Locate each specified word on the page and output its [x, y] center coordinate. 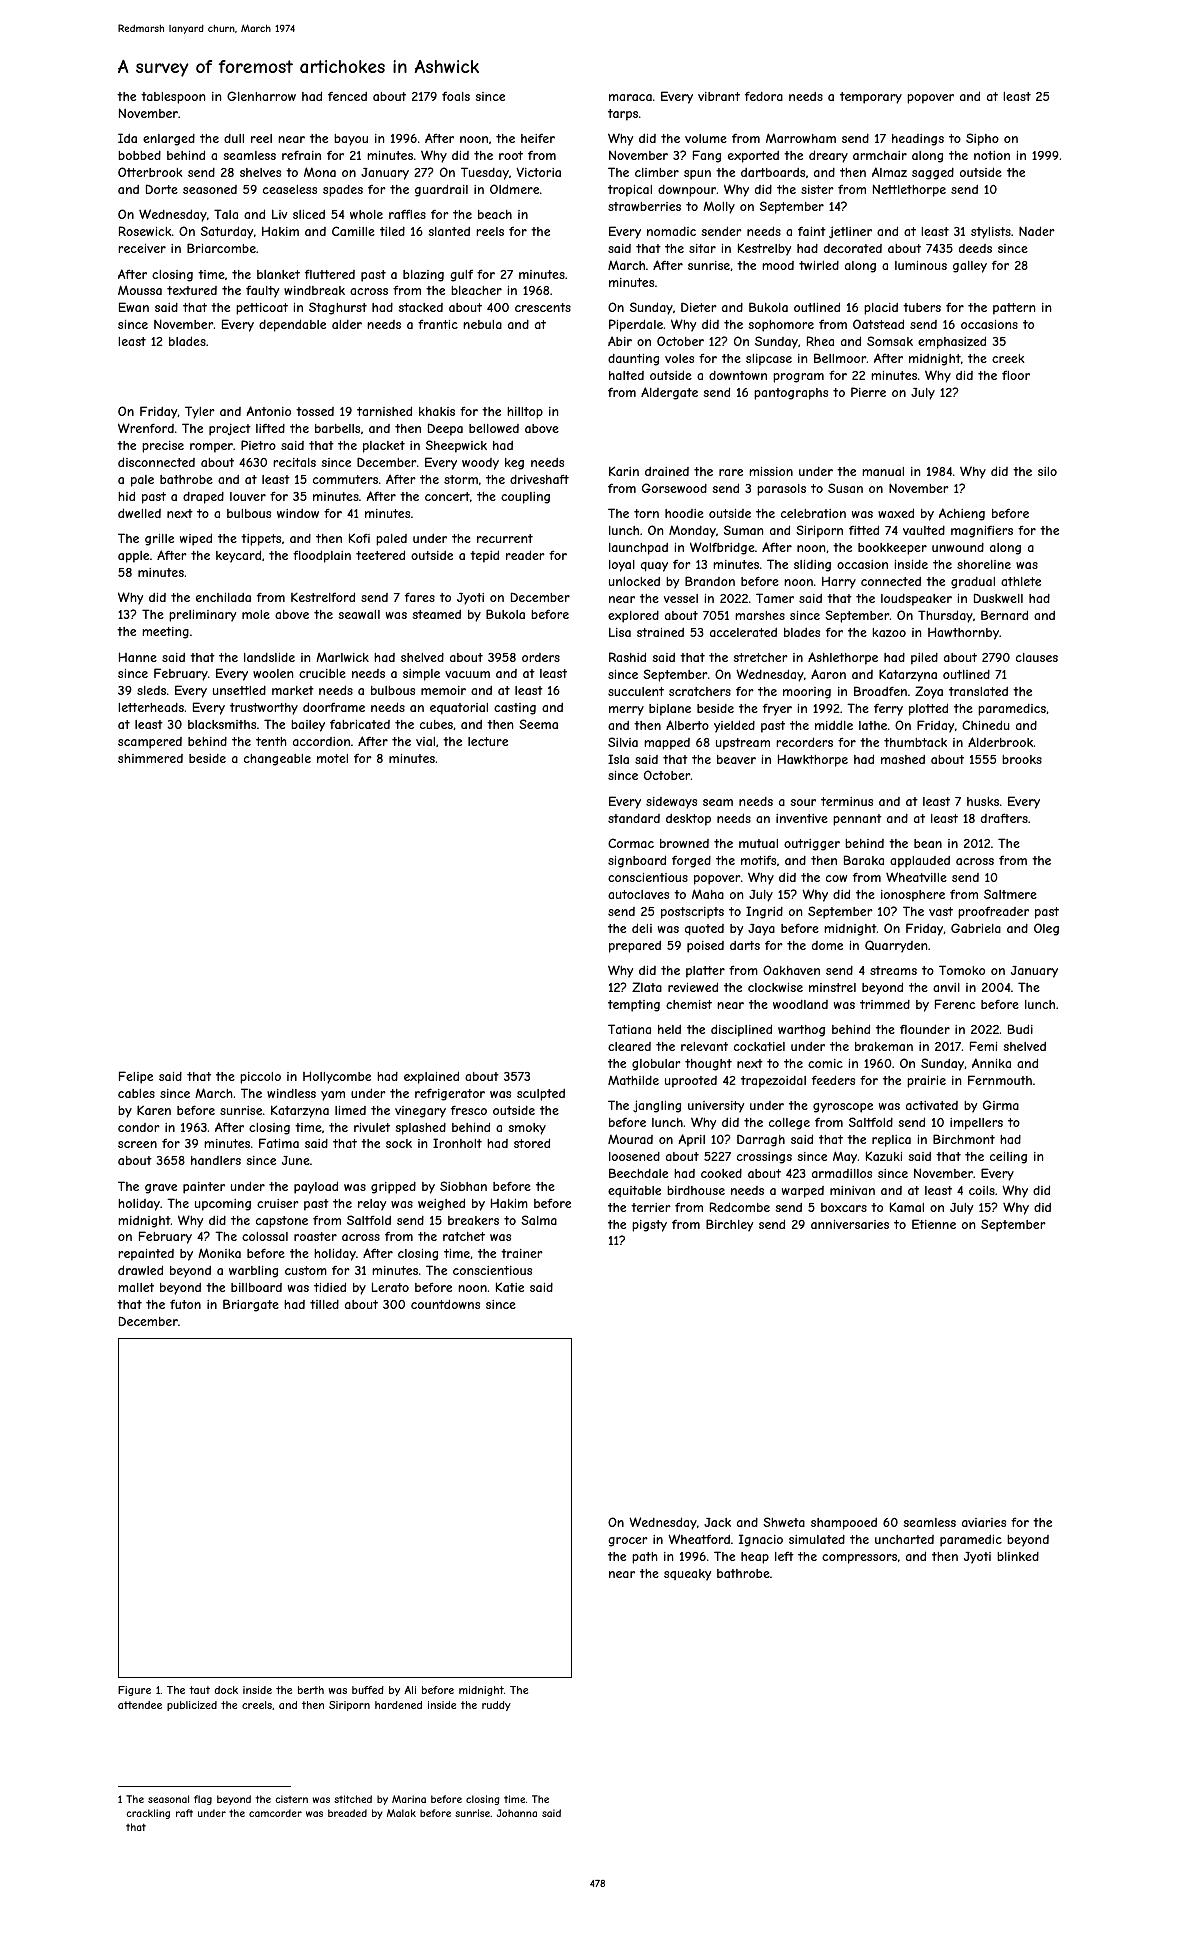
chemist [689, 1004]
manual [883, 471]
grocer [628, 1542]
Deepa [445, 429]
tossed [315, 411]
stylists [991, 233]
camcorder [275, 1813]
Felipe [136, 1077]
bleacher [476, 290]
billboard [256, 1287]
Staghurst [338, 308]
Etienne [934, 1224]
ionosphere [913, 896]
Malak [401, 1813]
